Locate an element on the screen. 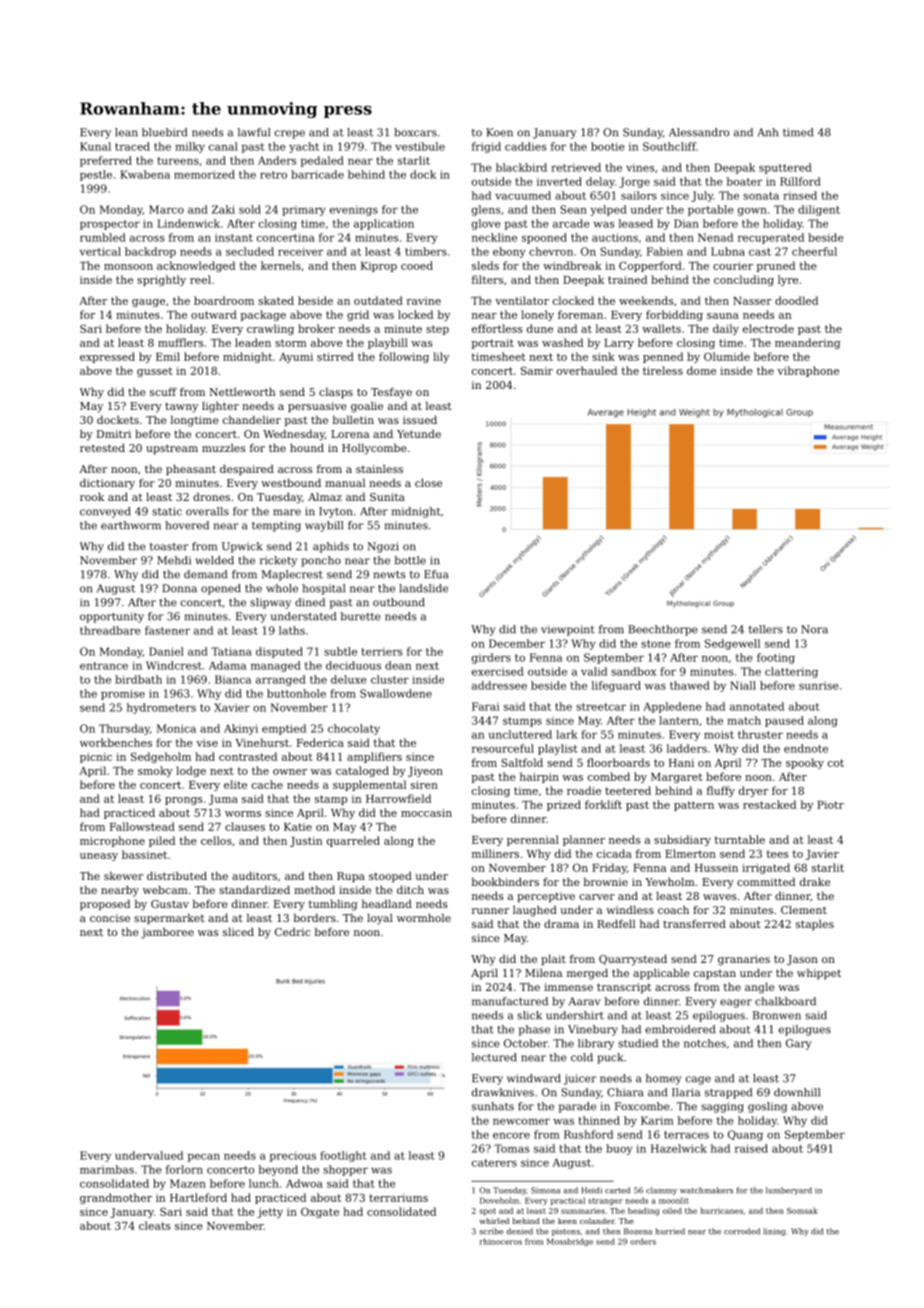  conveyed is located at coordinates (105, 512).
